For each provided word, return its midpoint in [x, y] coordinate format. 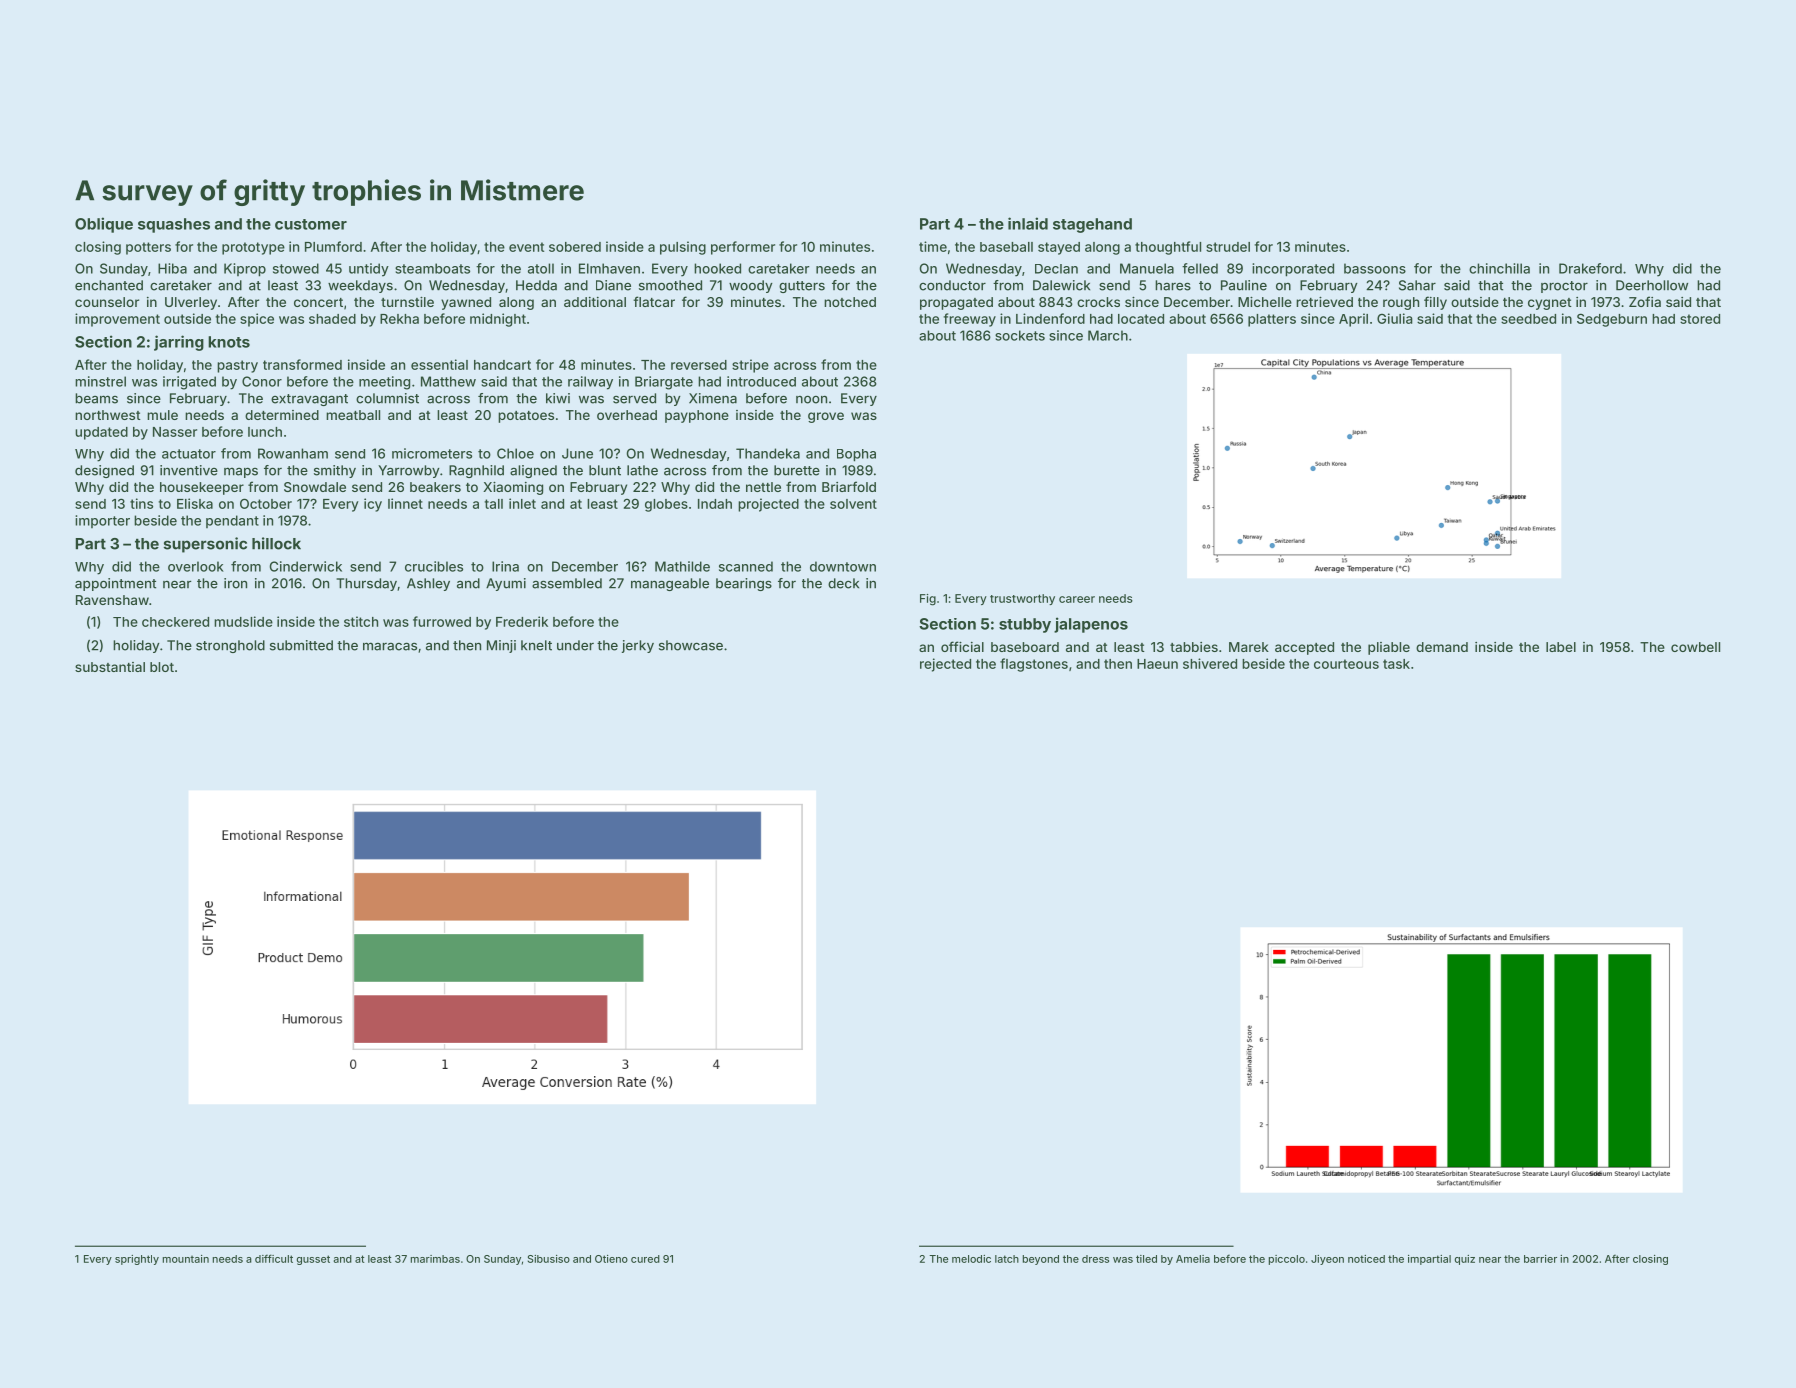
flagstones [1034, 665]
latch [1007, 1259]
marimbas [435, 1259]
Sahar [1417, 285]
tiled [1146, 1259]
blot [162, 667]
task [1396, 664]
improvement [117, 320]
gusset [313, 1260]
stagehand [1092, 225]
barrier [1540, 1259]
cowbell [1695, 647]
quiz [1465, 1260]
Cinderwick [306, 566]
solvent [853, 504]
